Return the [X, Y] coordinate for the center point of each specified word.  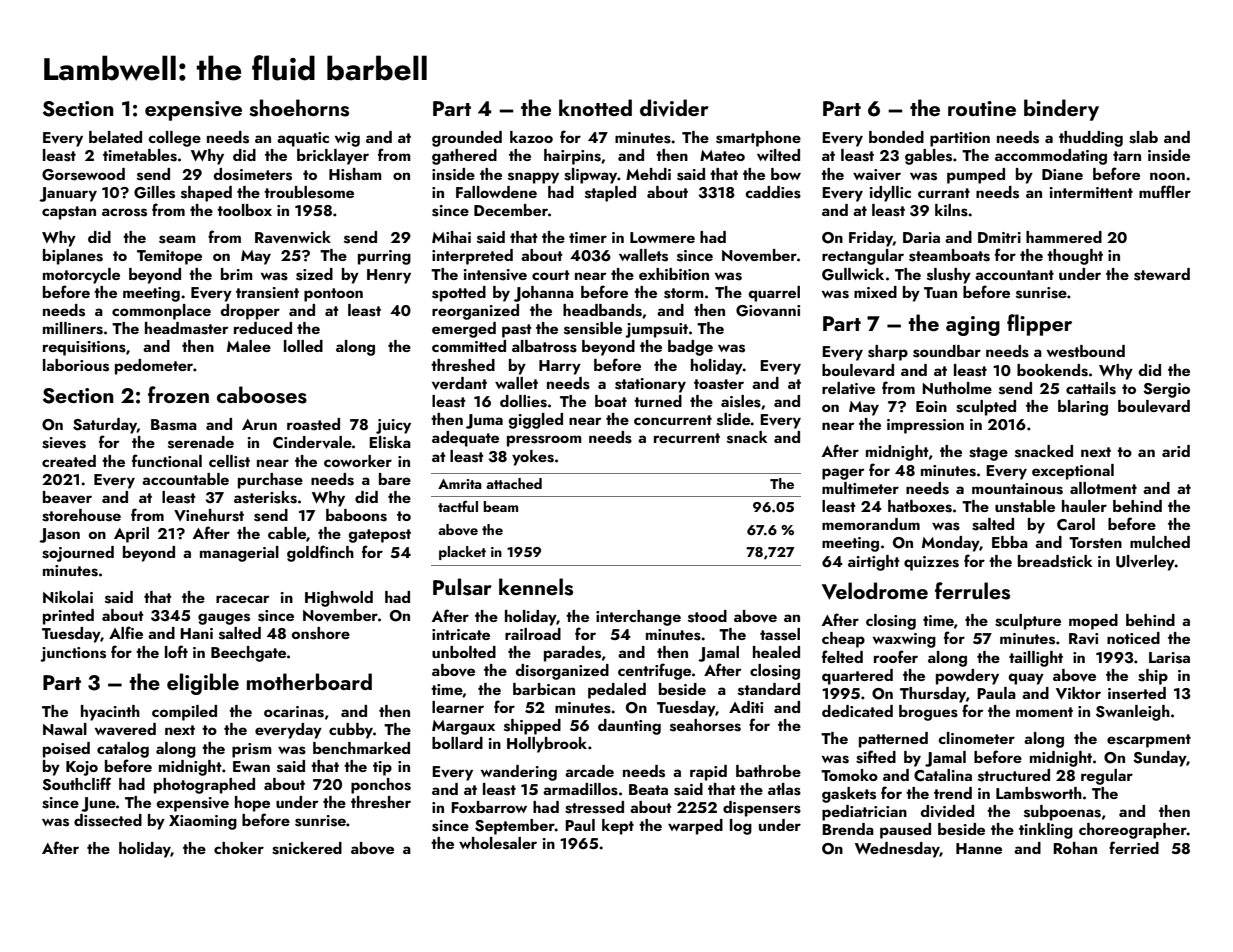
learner [458, 707]
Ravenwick [293, 237]
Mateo [722, 155]
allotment [1103, 488]
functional [167, 460]
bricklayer [333, 157]
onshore [320, 633]
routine [982, 108]
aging [973, 326]
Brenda [848, 829]
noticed [1133, 638]
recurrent [687, 438]
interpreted [472, 257]
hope [252, 804]
